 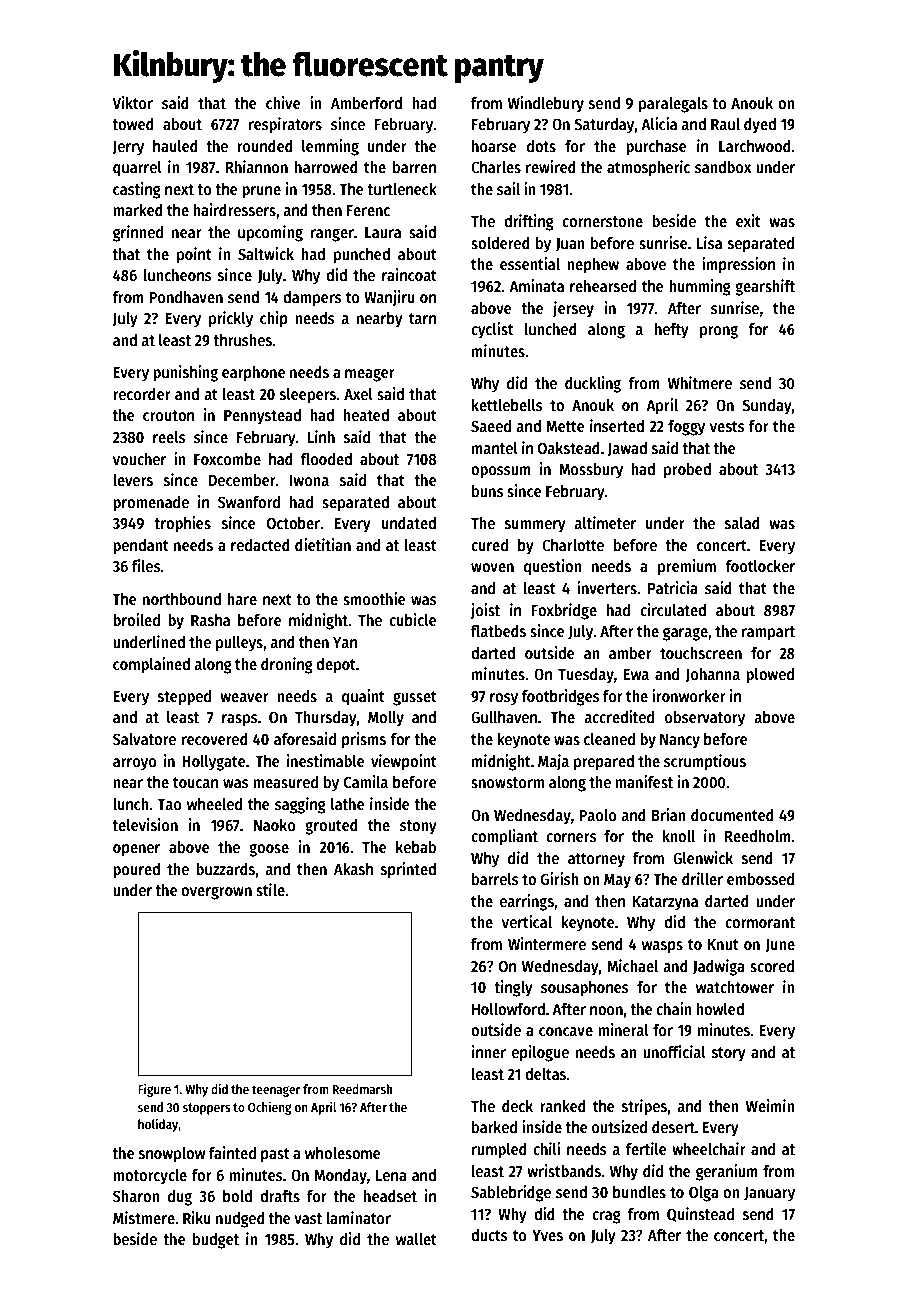 What do you see at coordinates (760, 126) in the document?
I see `dyed` at bounding box center [760, 126].
